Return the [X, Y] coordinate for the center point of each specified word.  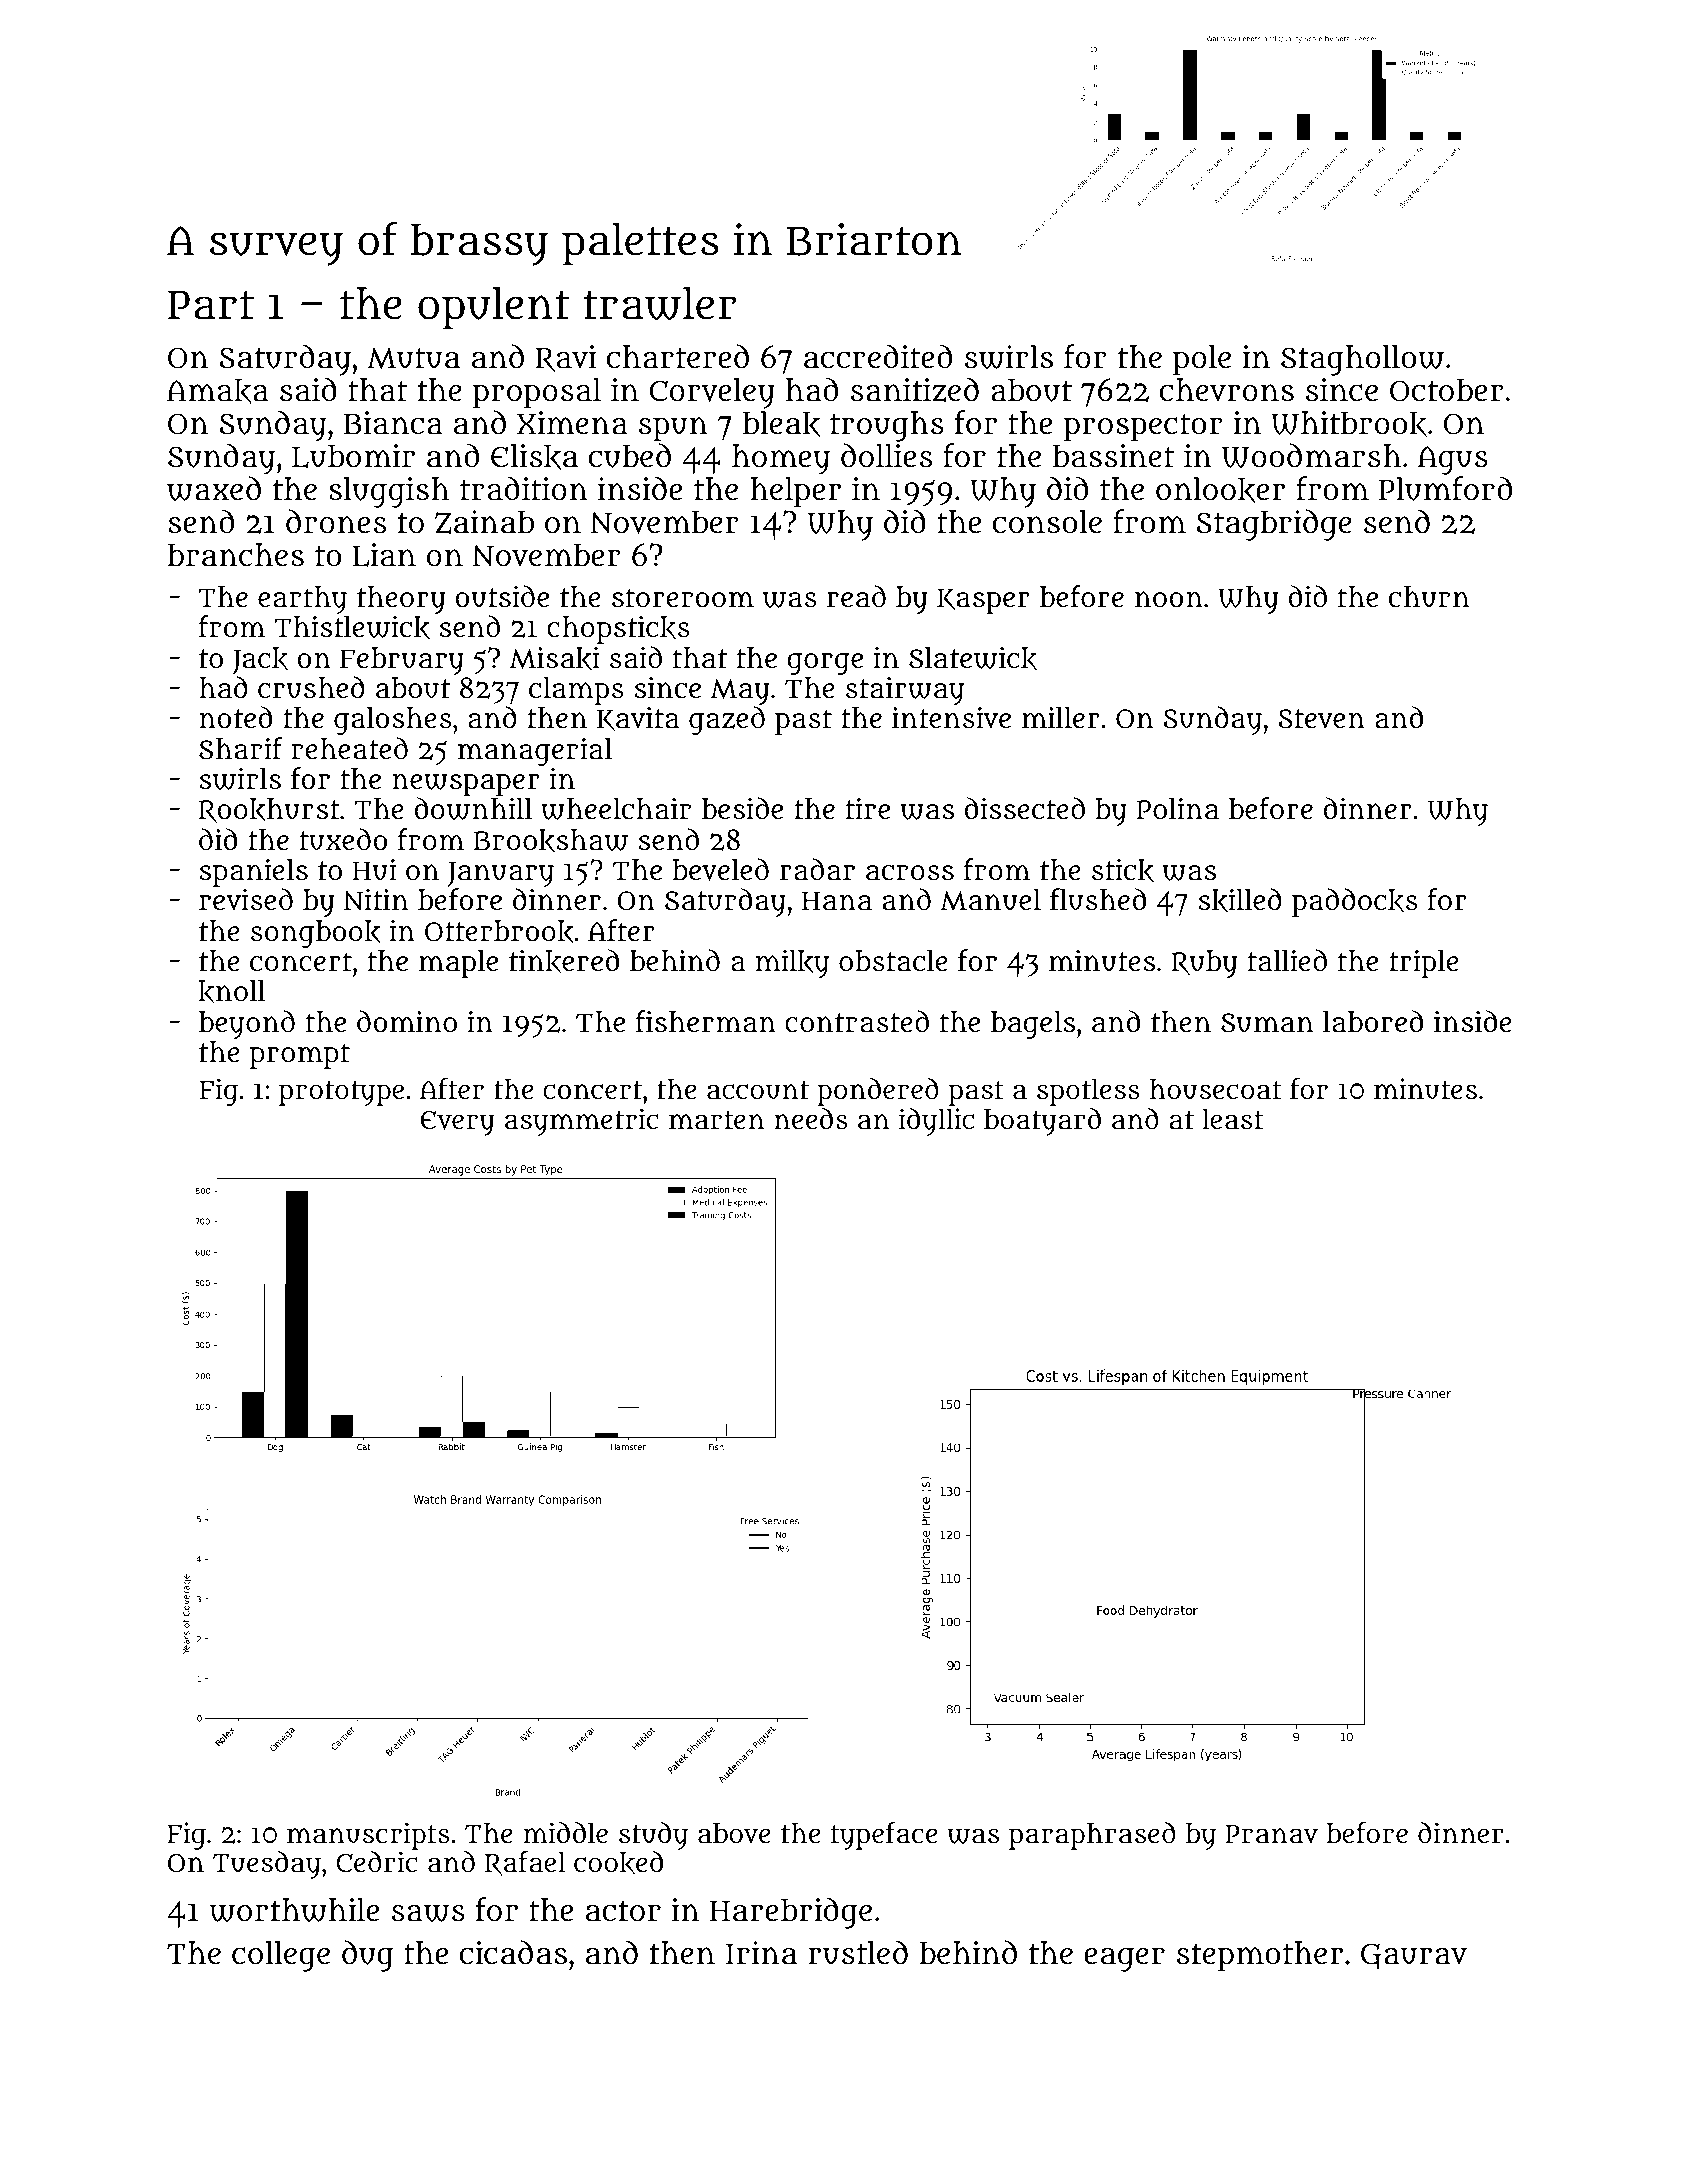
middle [565, 1833]
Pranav [1271, 1834]
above [734, 1833]
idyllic [936, 1122]
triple [1424, 964]
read [856, 596]
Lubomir [353, 456]
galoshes [393, 721]
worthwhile [294, 1910]
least [1232, 1119]
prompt [300, 1056]
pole [1202, 360]
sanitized [915, 389]
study [653, 1836]
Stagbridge [1274, 525]
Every [458, 1123]
